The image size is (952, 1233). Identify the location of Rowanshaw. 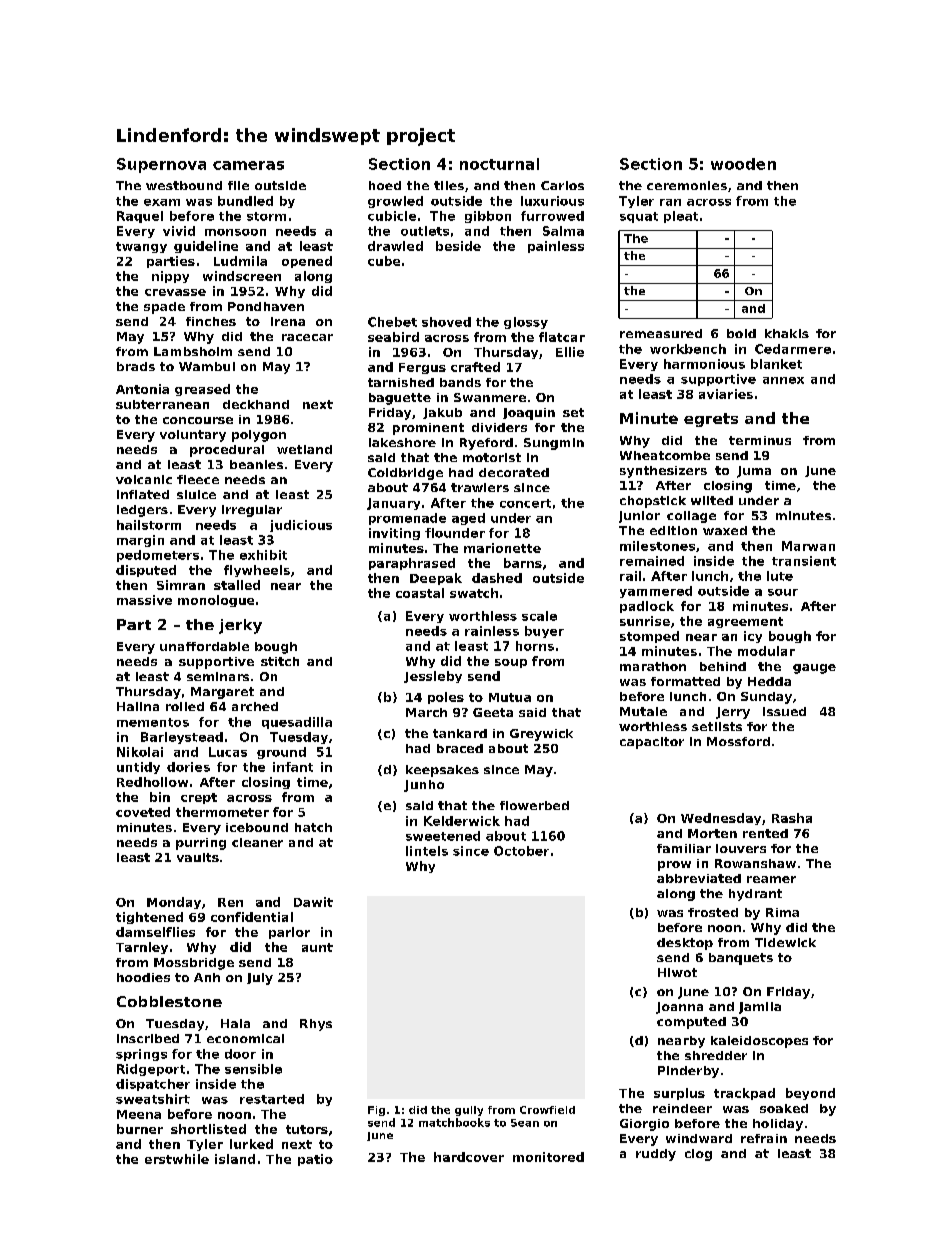
(755, 863).
